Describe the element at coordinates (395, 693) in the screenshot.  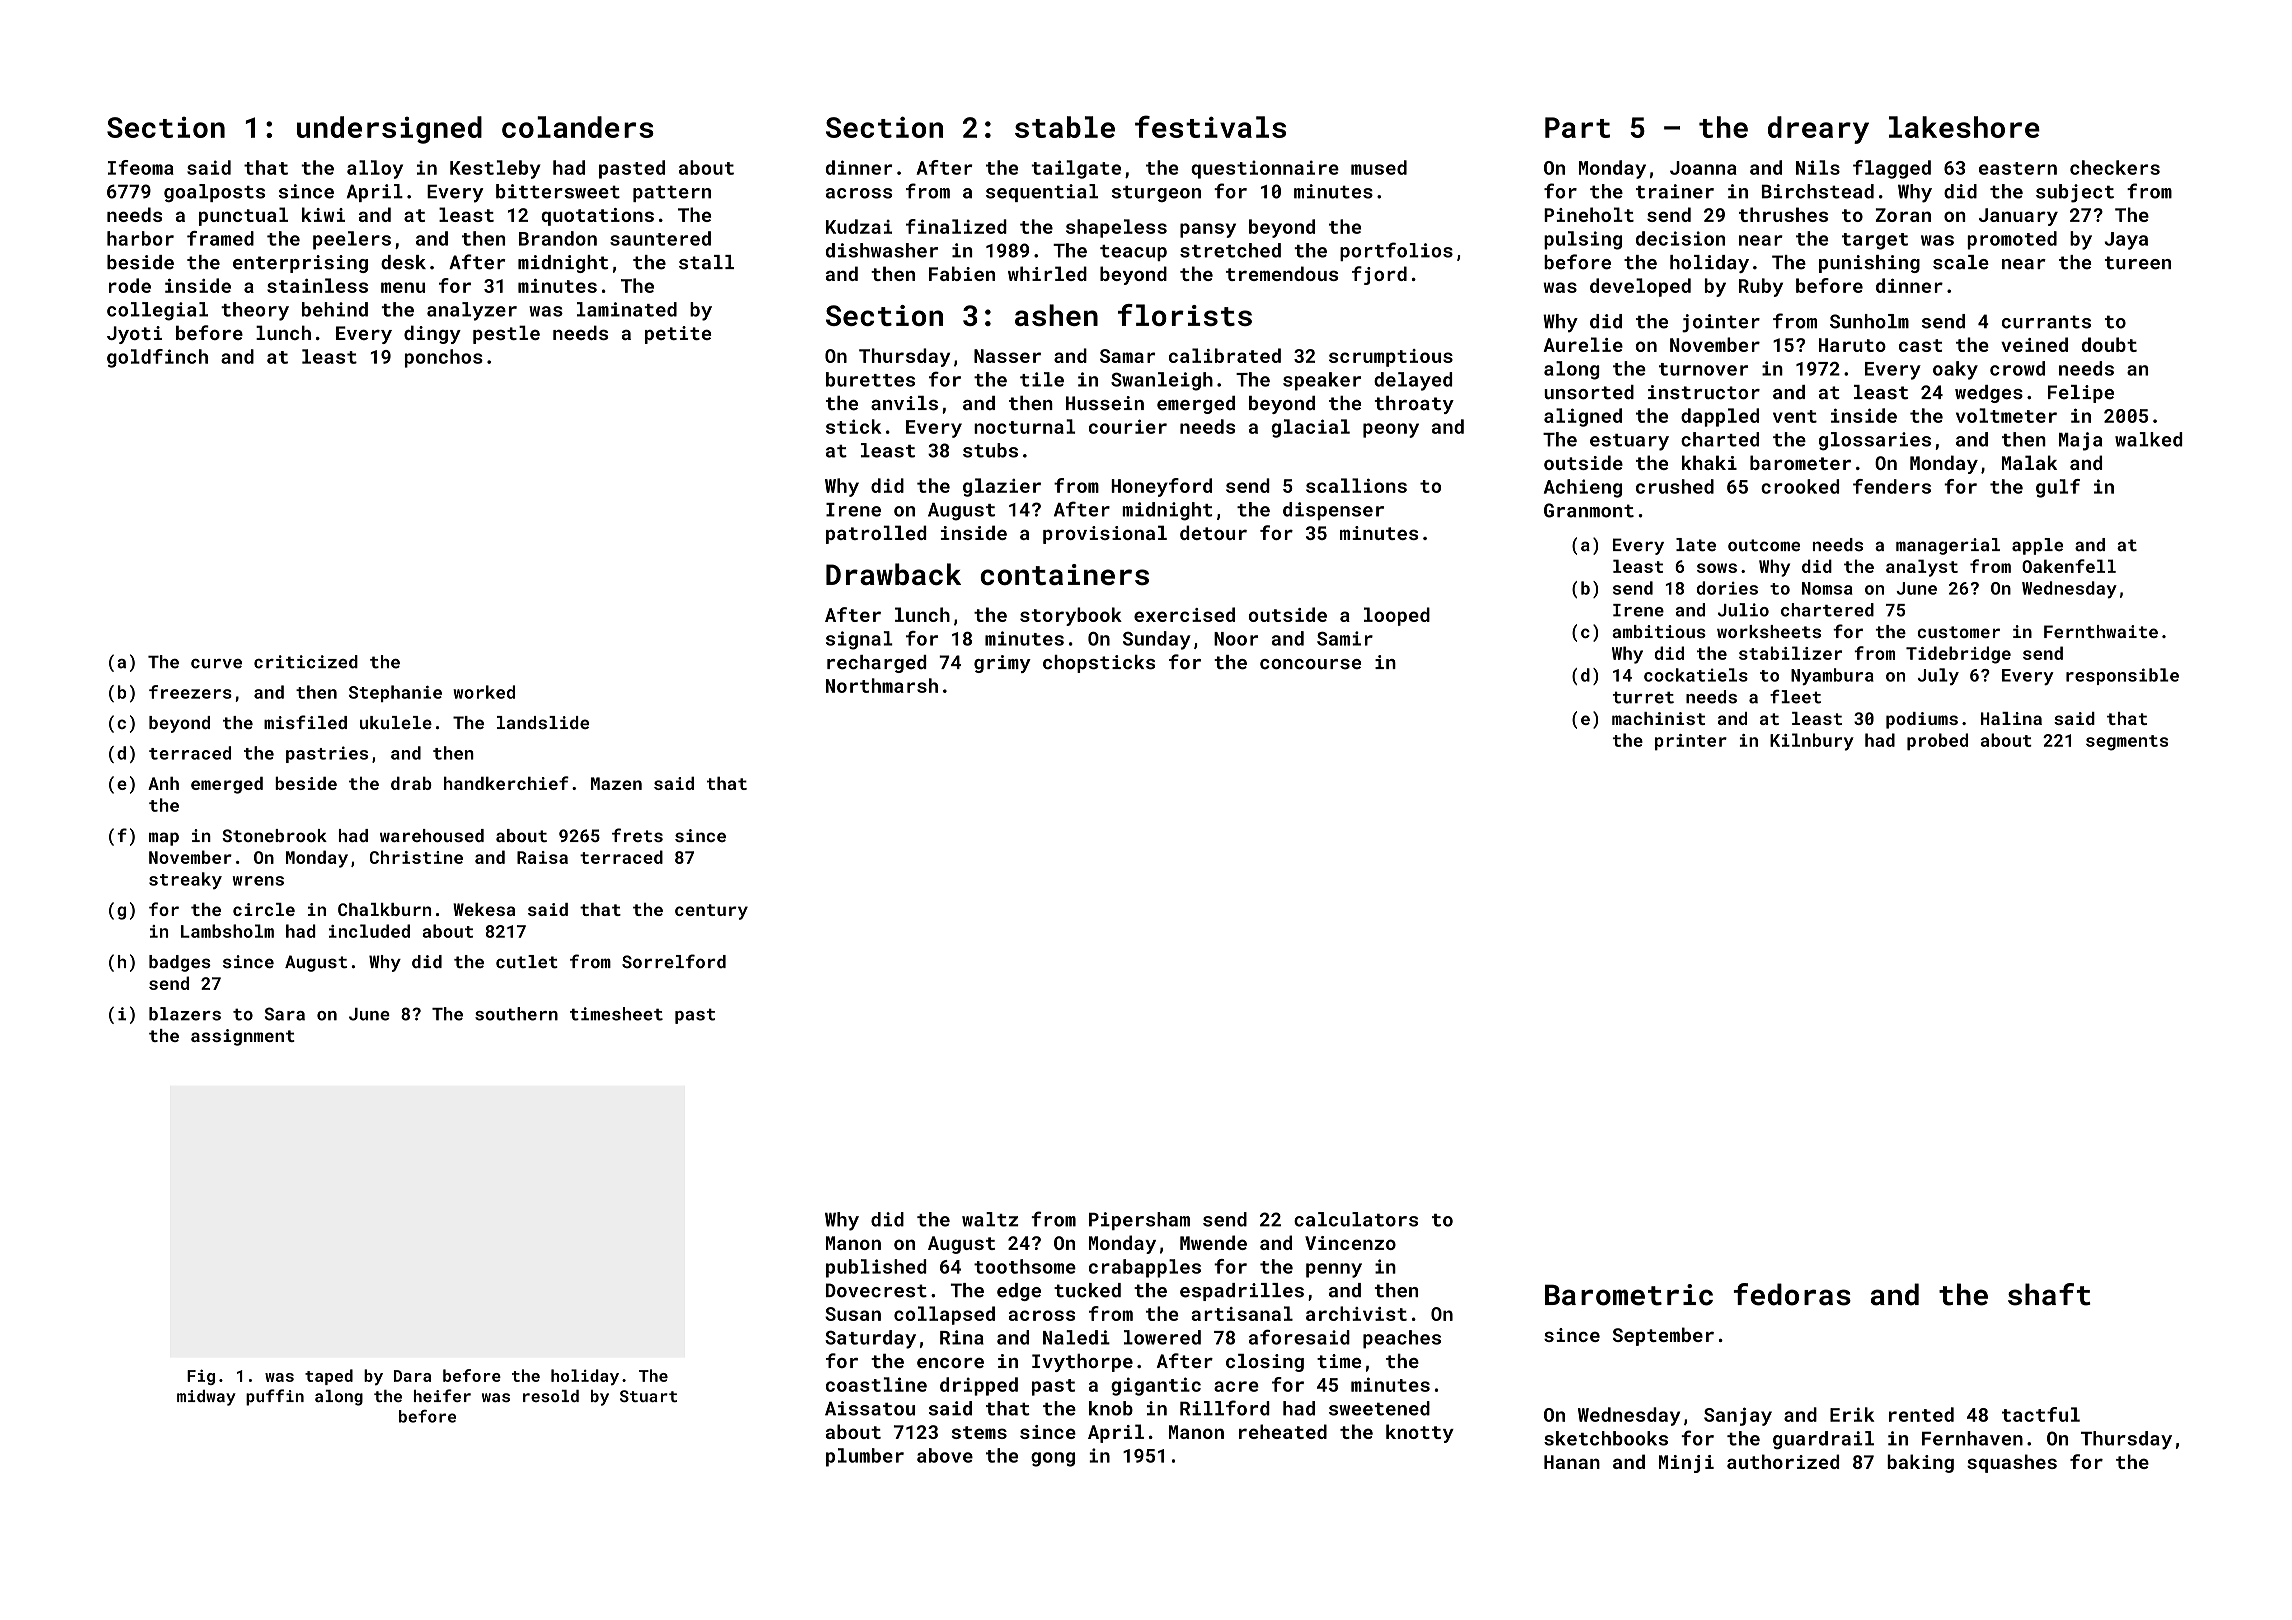
I see `Stephanie` at that location.
